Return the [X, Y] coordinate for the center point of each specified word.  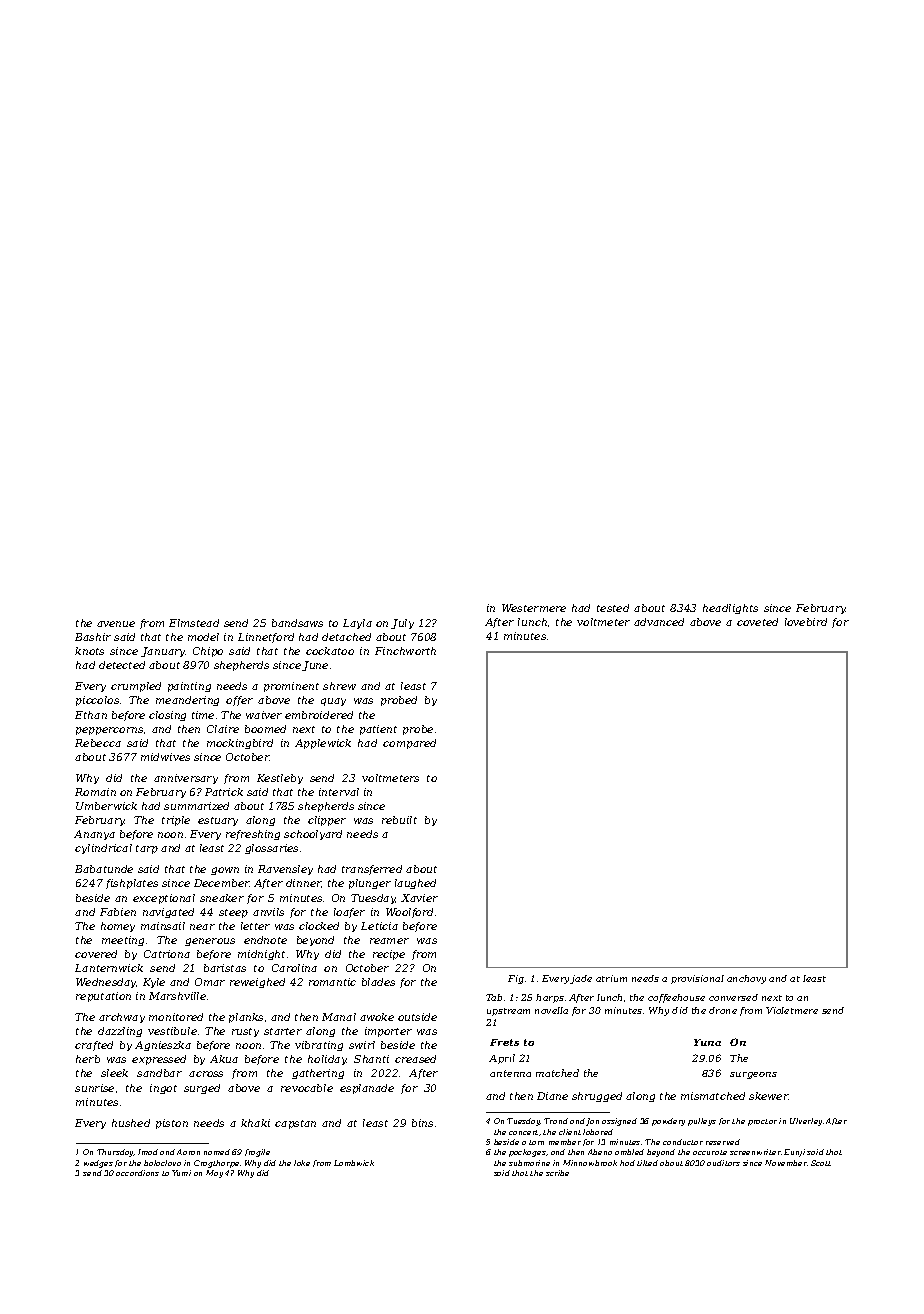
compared [409, 744]
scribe [557, 1173]
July [402, 624]
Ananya [94, 835]
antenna [510, 1073]
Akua [224, 1059]
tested [613, 608]
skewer [768, 1096]
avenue [116, 624]
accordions [137, 1173]
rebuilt [399, 820]
